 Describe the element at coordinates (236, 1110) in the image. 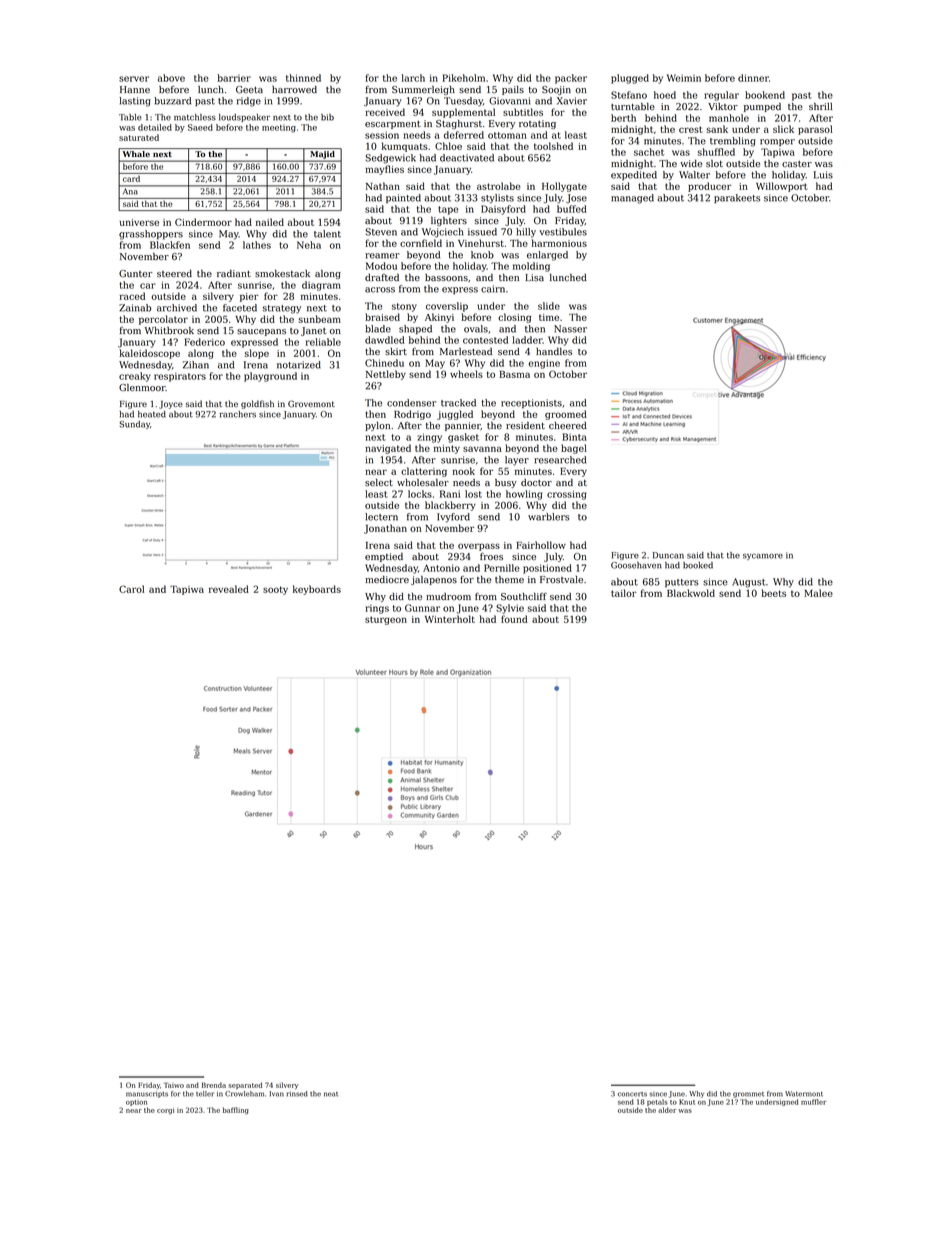

I see `baffling` at that location.
